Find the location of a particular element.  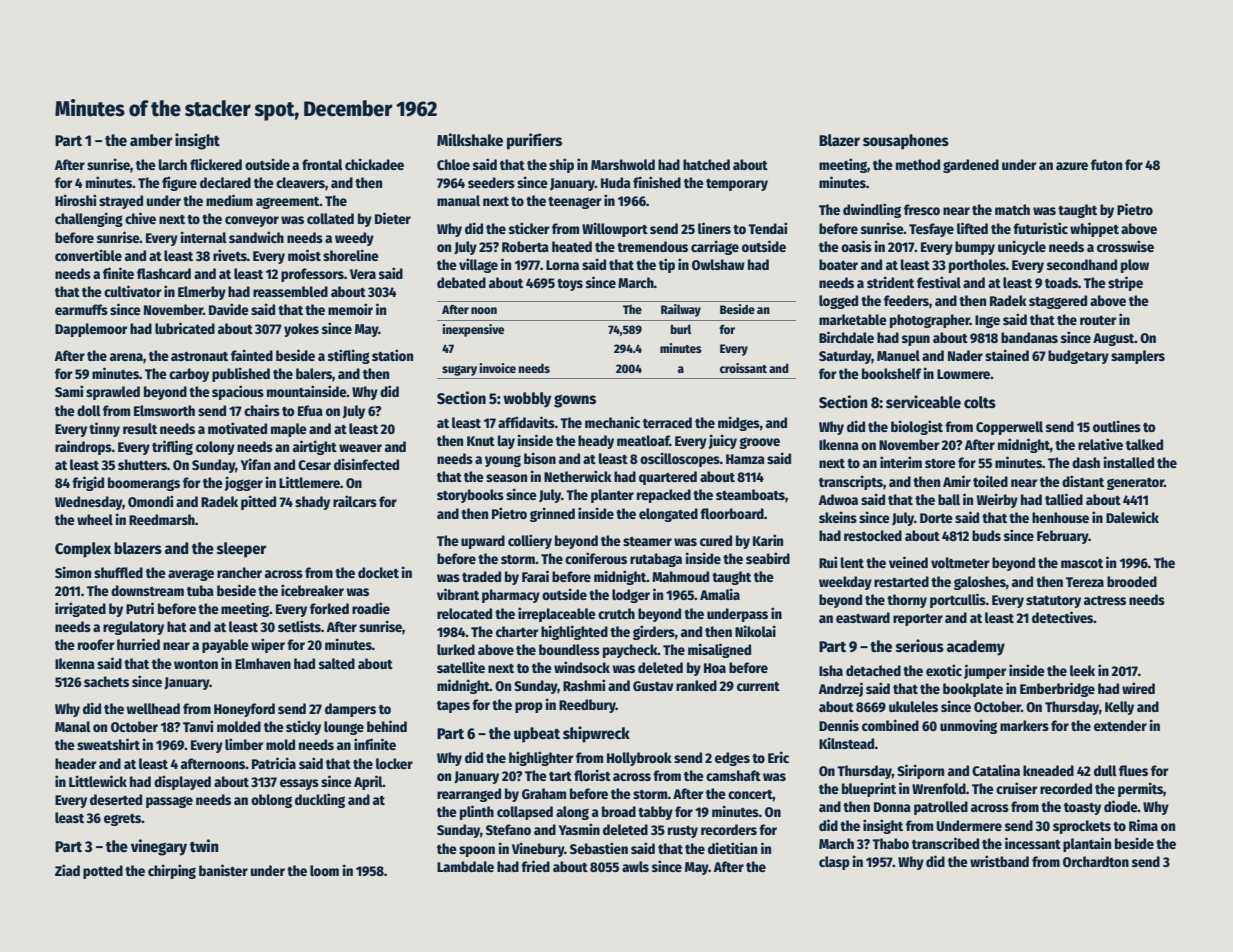

banister is located at coordinates (223, 870).
